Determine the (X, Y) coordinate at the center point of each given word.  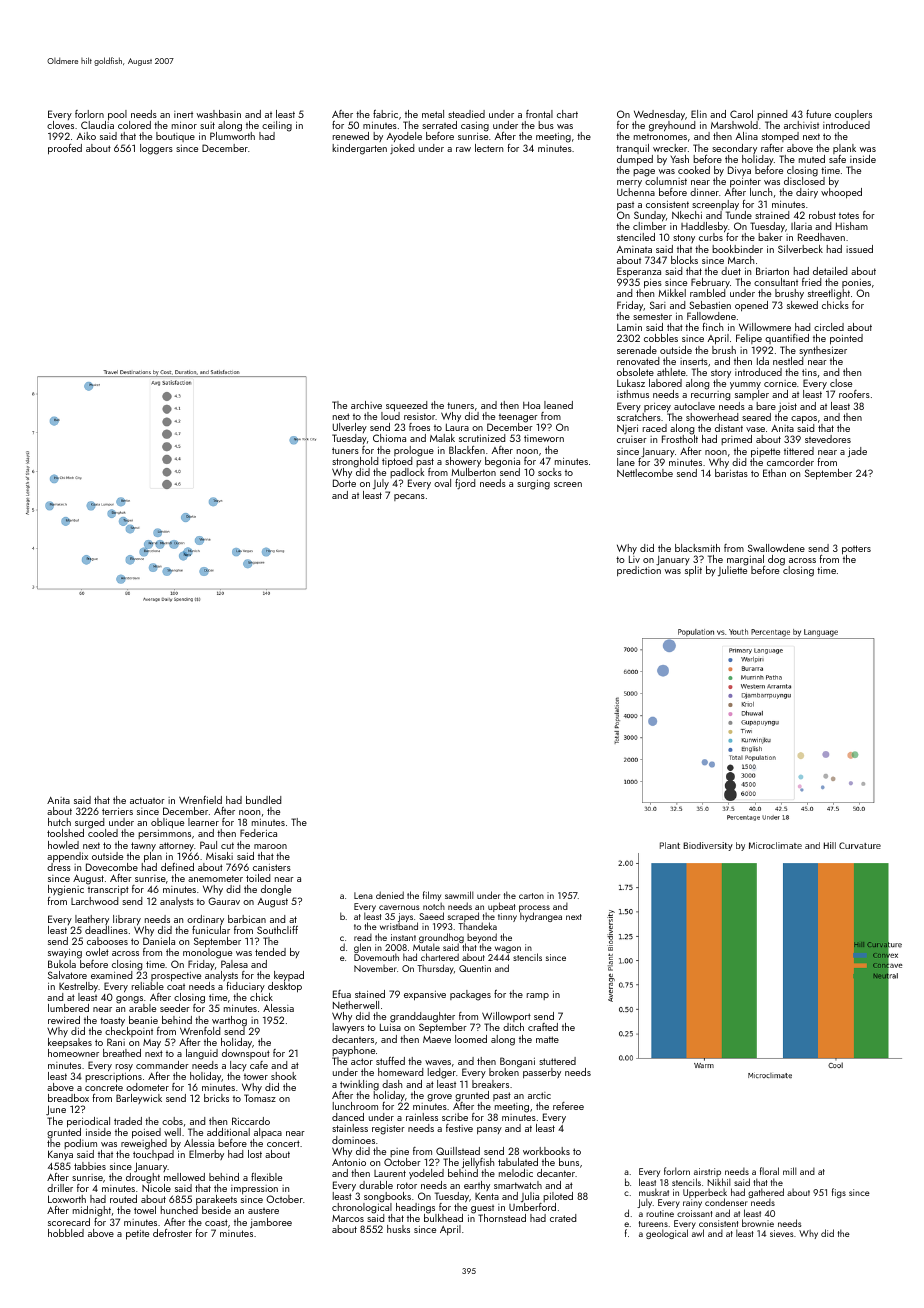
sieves (781, 1233)
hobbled (66, 1233)
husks (398, 1229)
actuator (147, 800)
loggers (156, 149)
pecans (409, 497)
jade (857, 452)
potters (856, 550)
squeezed (406, 406)
